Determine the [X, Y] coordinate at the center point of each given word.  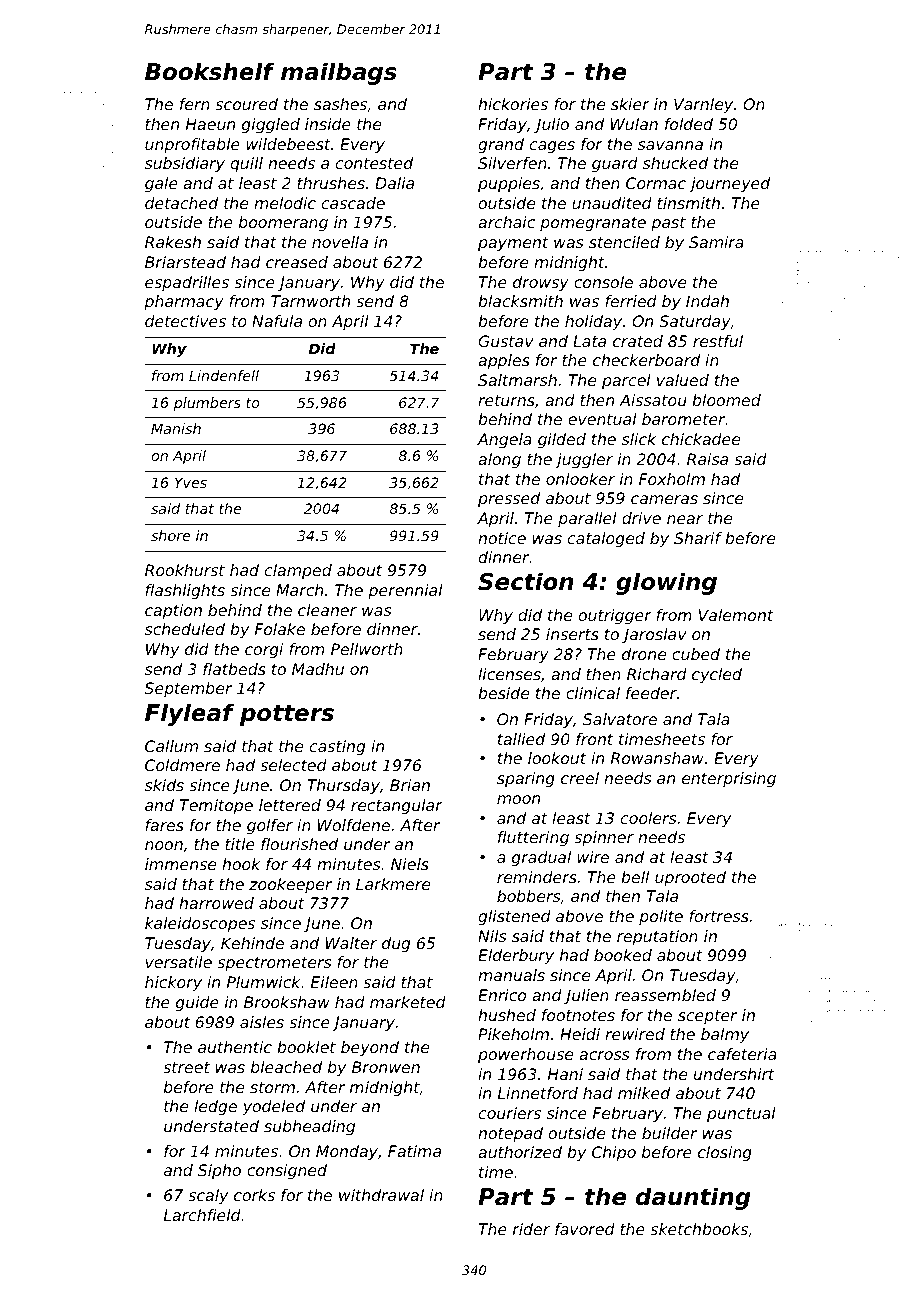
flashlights [185, 592]
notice [502, 538]
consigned [287, 1172]
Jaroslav [654, 635]
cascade [353, 203]
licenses [509, 674]
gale [161, 185]
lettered [290, 805]
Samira [716, 242]
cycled [717, 676]
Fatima [414, 1151]
